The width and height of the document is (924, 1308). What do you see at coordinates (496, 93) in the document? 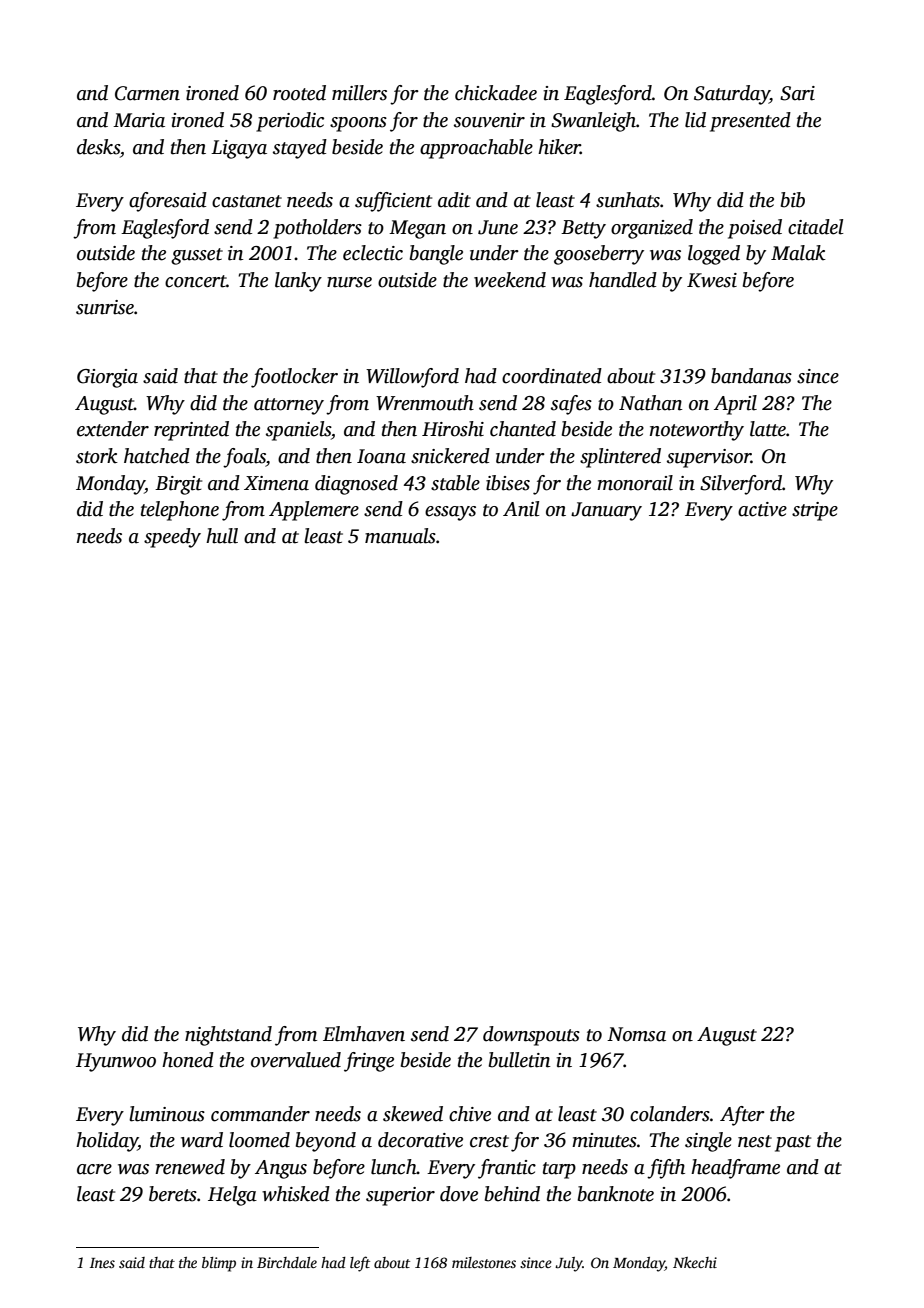
I see `chickadee` at bounding box center [496, 93].
